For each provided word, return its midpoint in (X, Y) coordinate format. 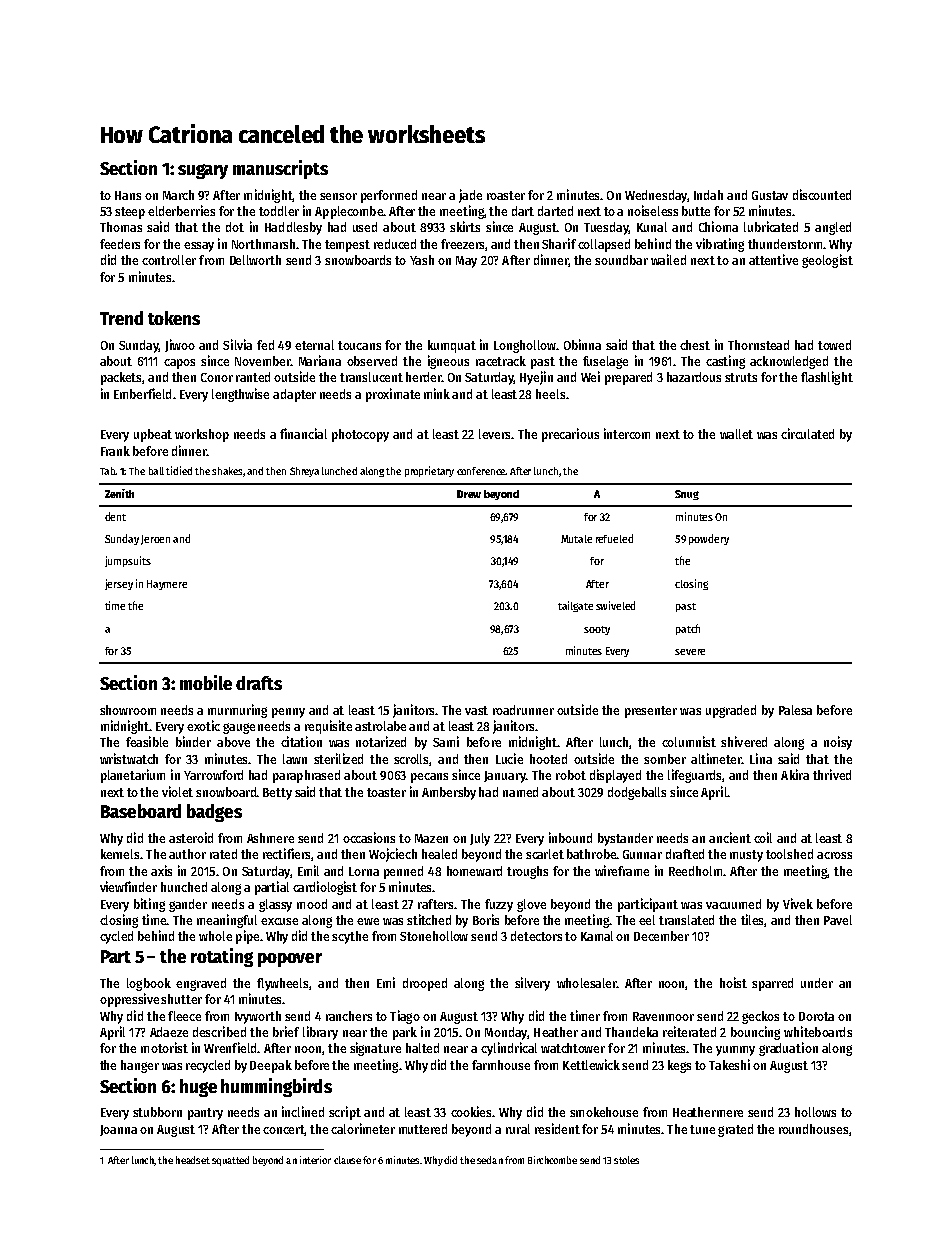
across (834, 855)
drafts (259, 683)
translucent (371, 377)
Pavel (838, 920)
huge (198, 1088)
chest (695, 345)
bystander (625, 839)
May (466, 262)
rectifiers (286, 853)
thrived (832, 774)
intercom (627, 433)
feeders (120, 244)
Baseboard (141, 811)
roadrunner (523, 710)
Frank (115, 451)
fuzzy (499, 905)
